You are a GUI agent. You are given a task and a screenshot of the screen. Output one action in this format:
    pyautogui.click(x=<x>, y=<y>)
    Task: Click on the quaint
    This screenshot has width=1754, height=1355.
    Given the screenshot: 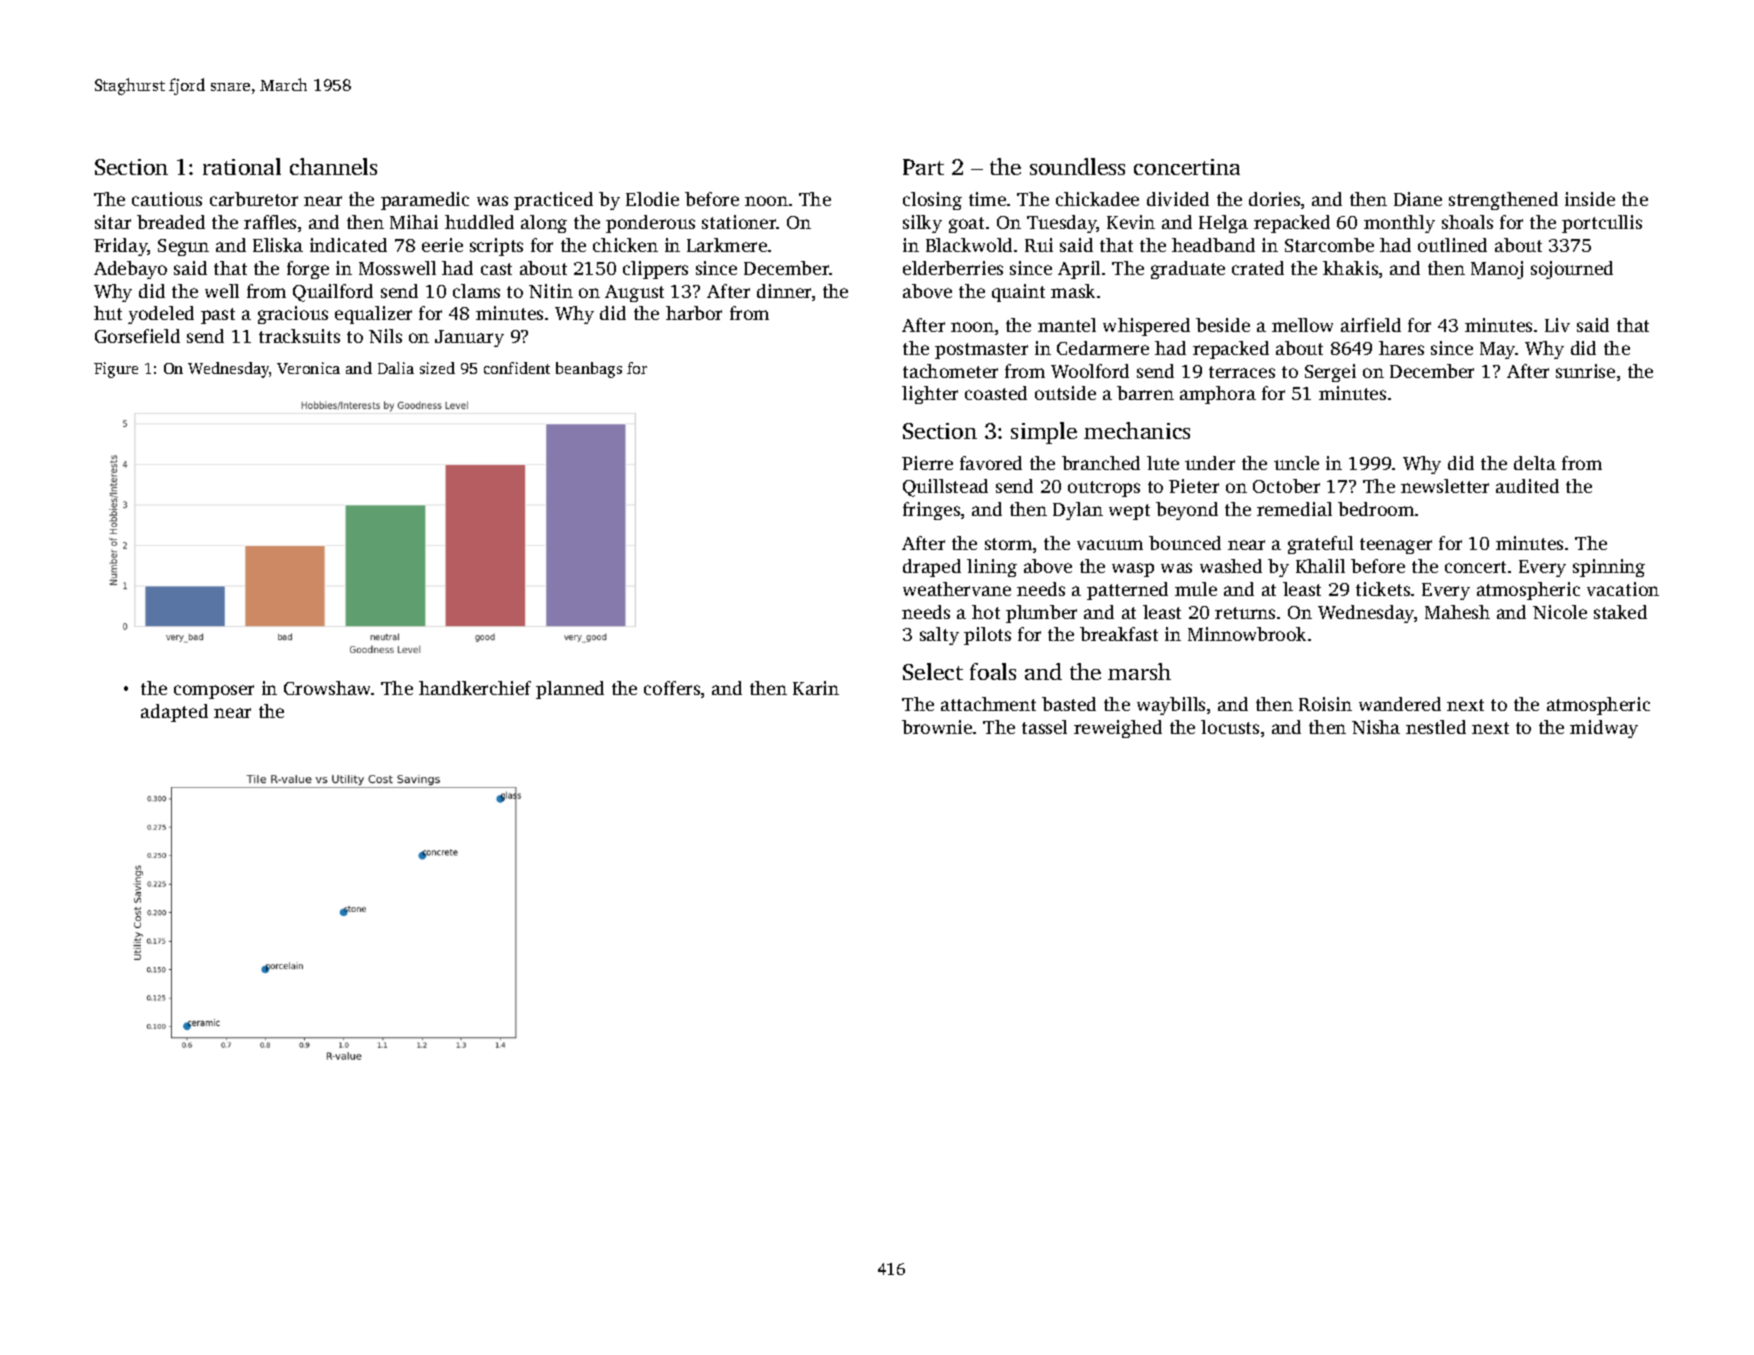 What is the action you would take?
    pyautogui.click(x=1018, y=293)
